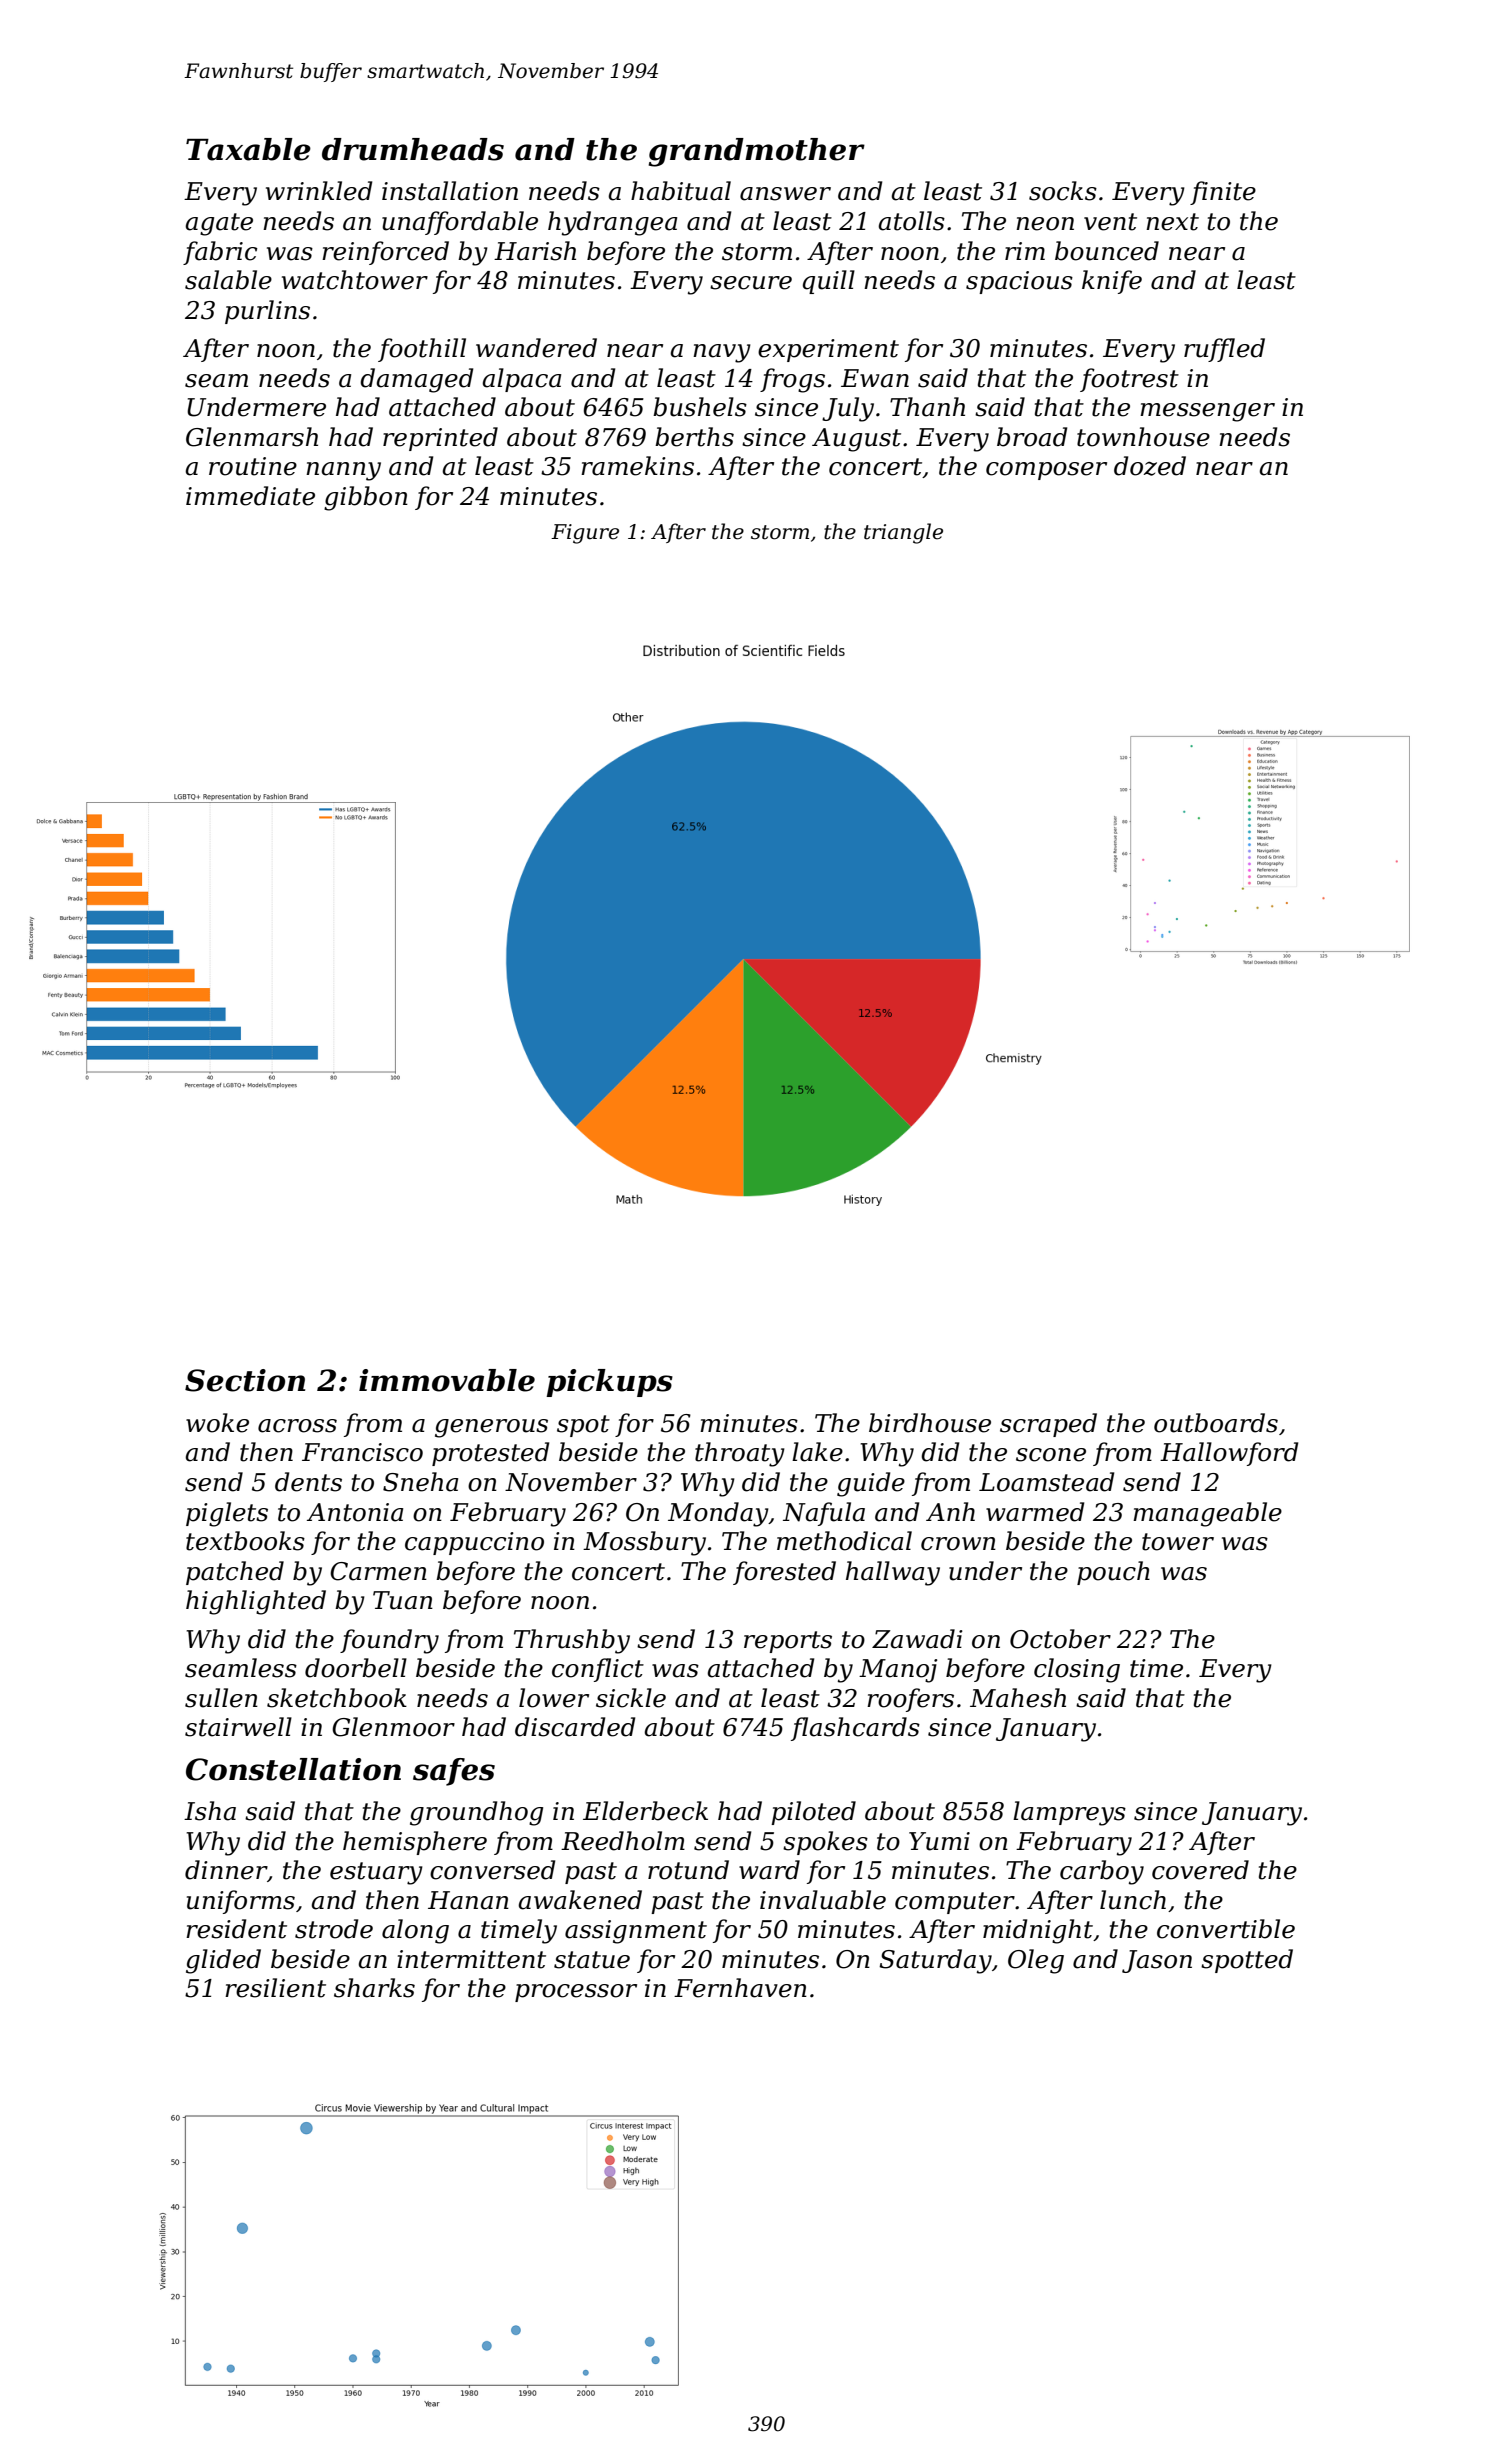  Describe the element at coordinates (252, 437) in the page. I see `Glenmarsh` at that location.
